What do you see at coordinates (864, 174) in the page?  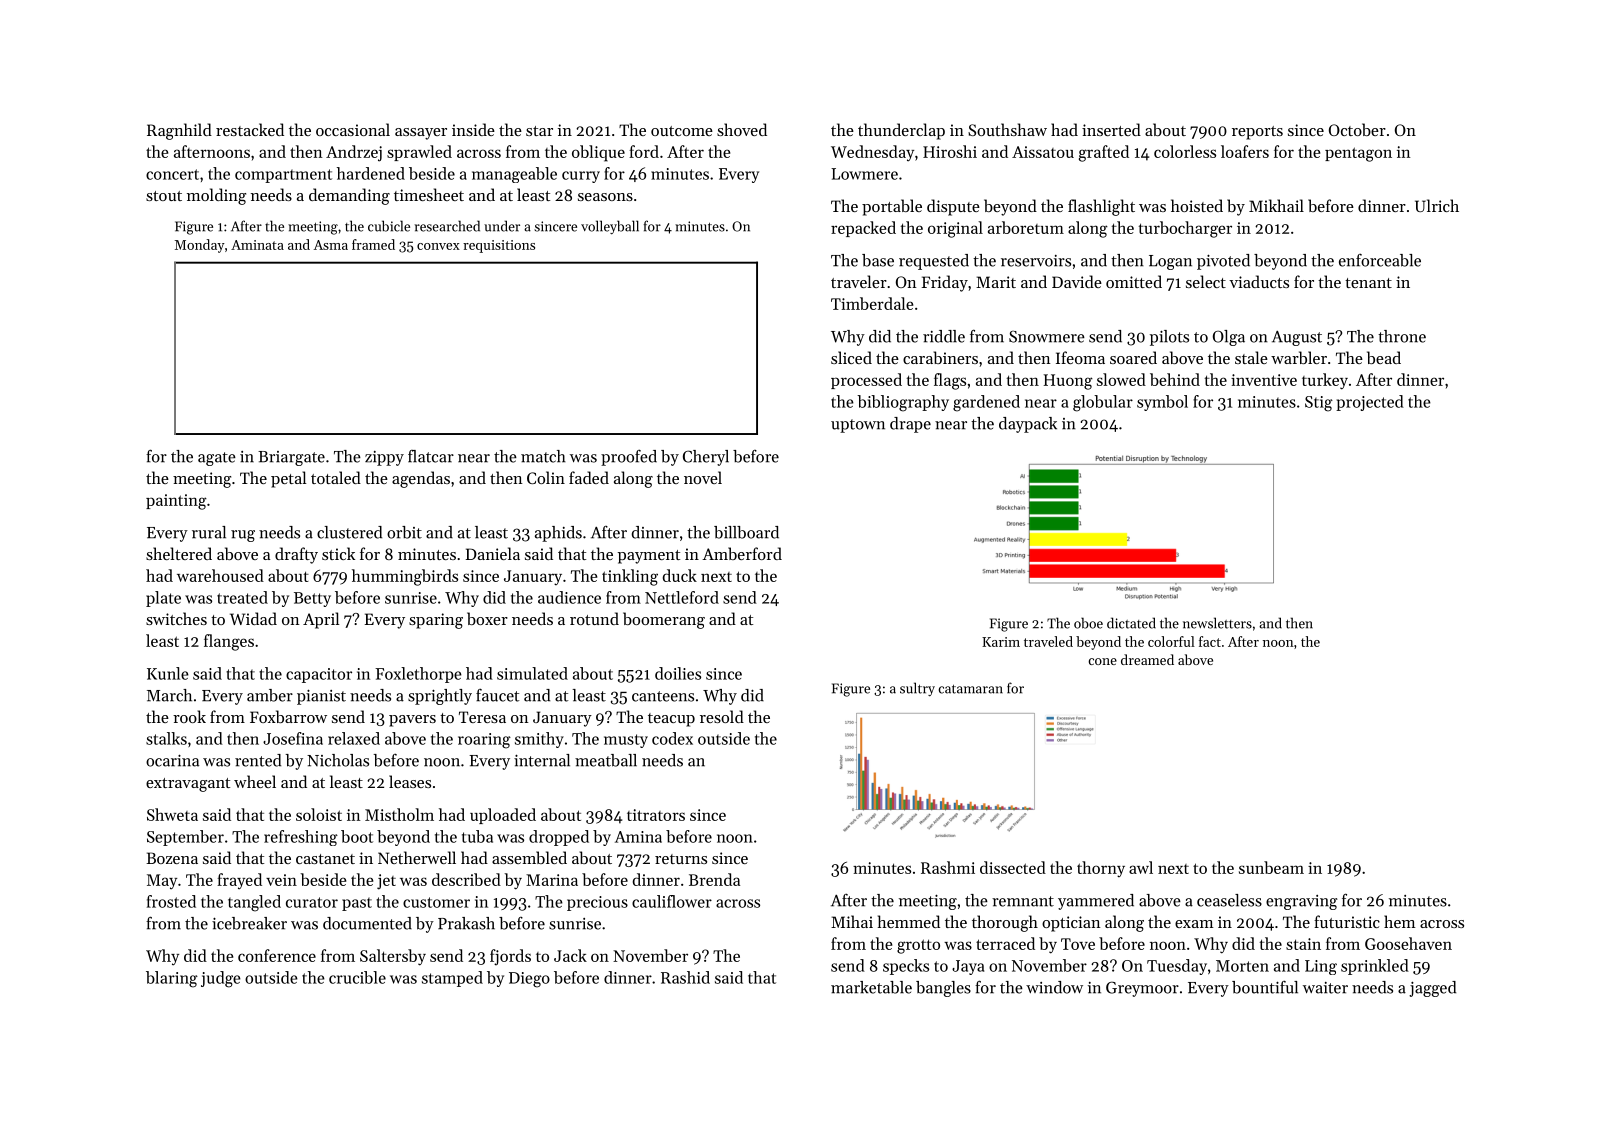 I see `Lowmere` at bounding box center [864, 174].
